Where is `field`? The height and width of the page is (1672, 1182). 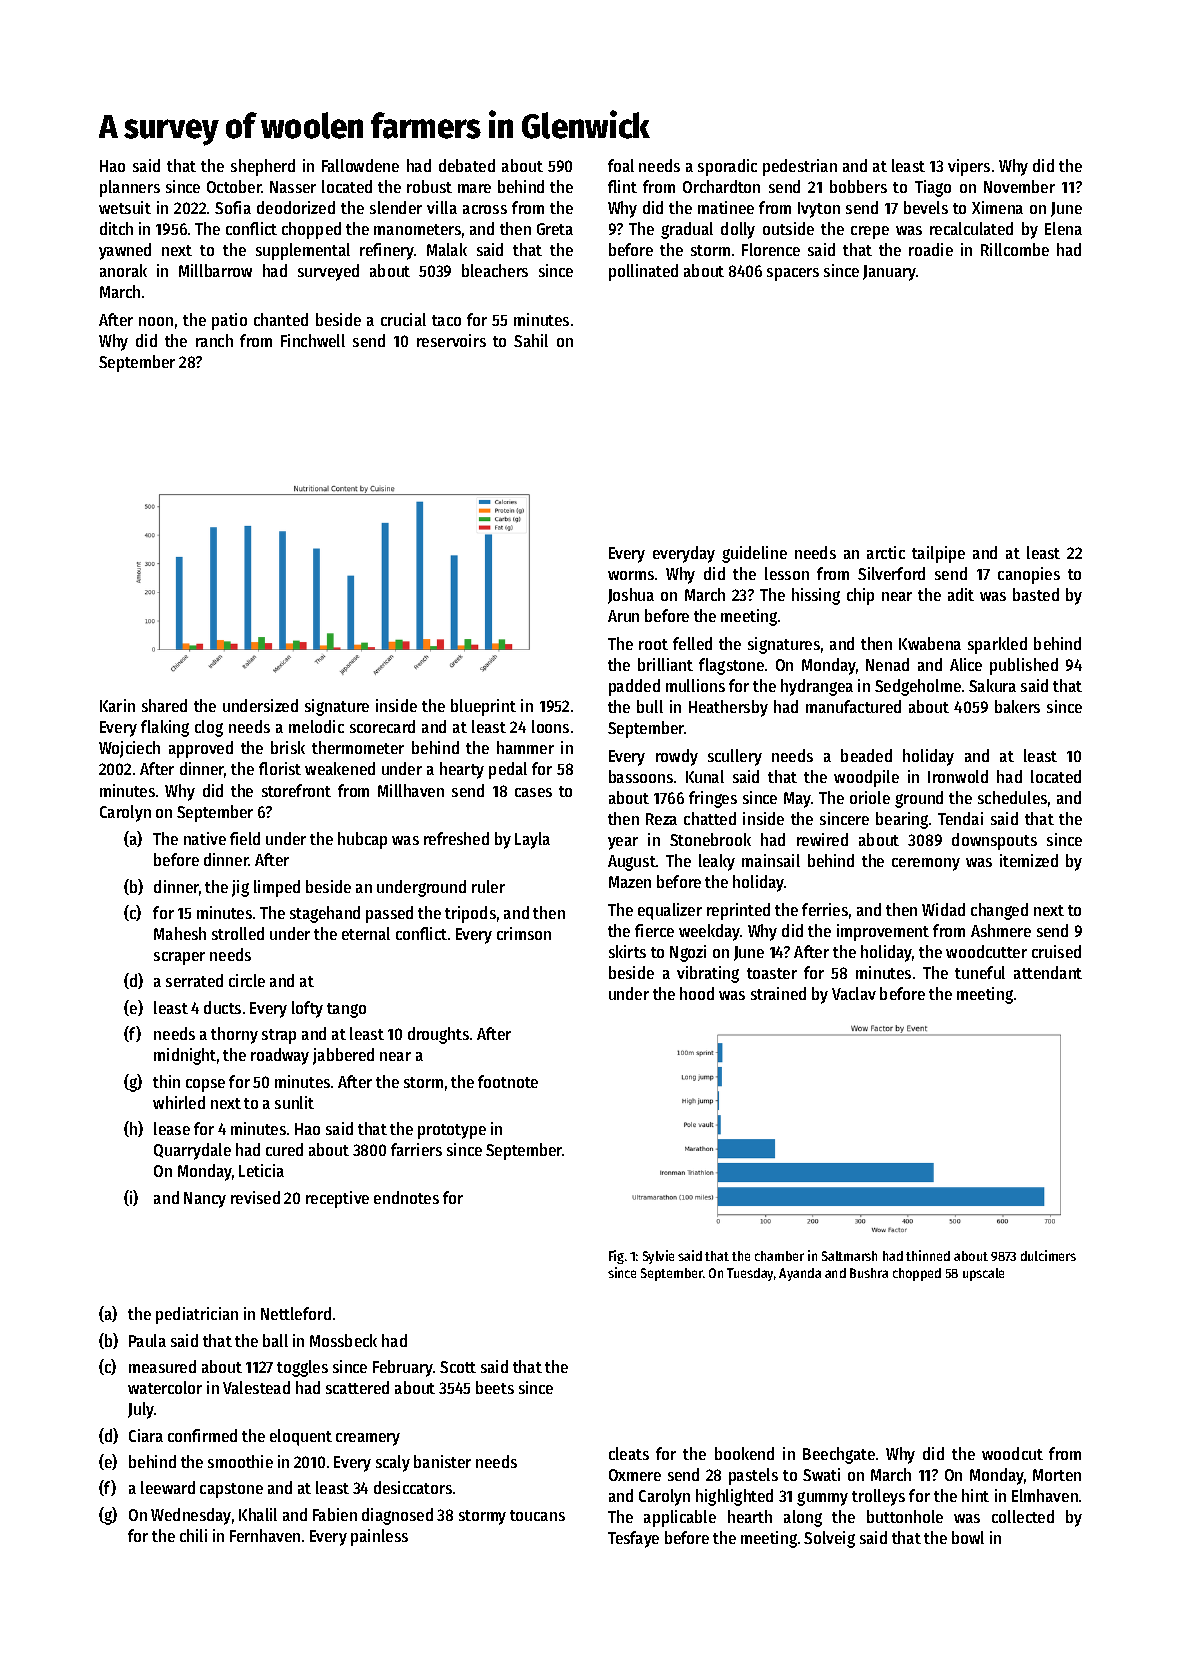 field is located at coordinates (245, 838).
